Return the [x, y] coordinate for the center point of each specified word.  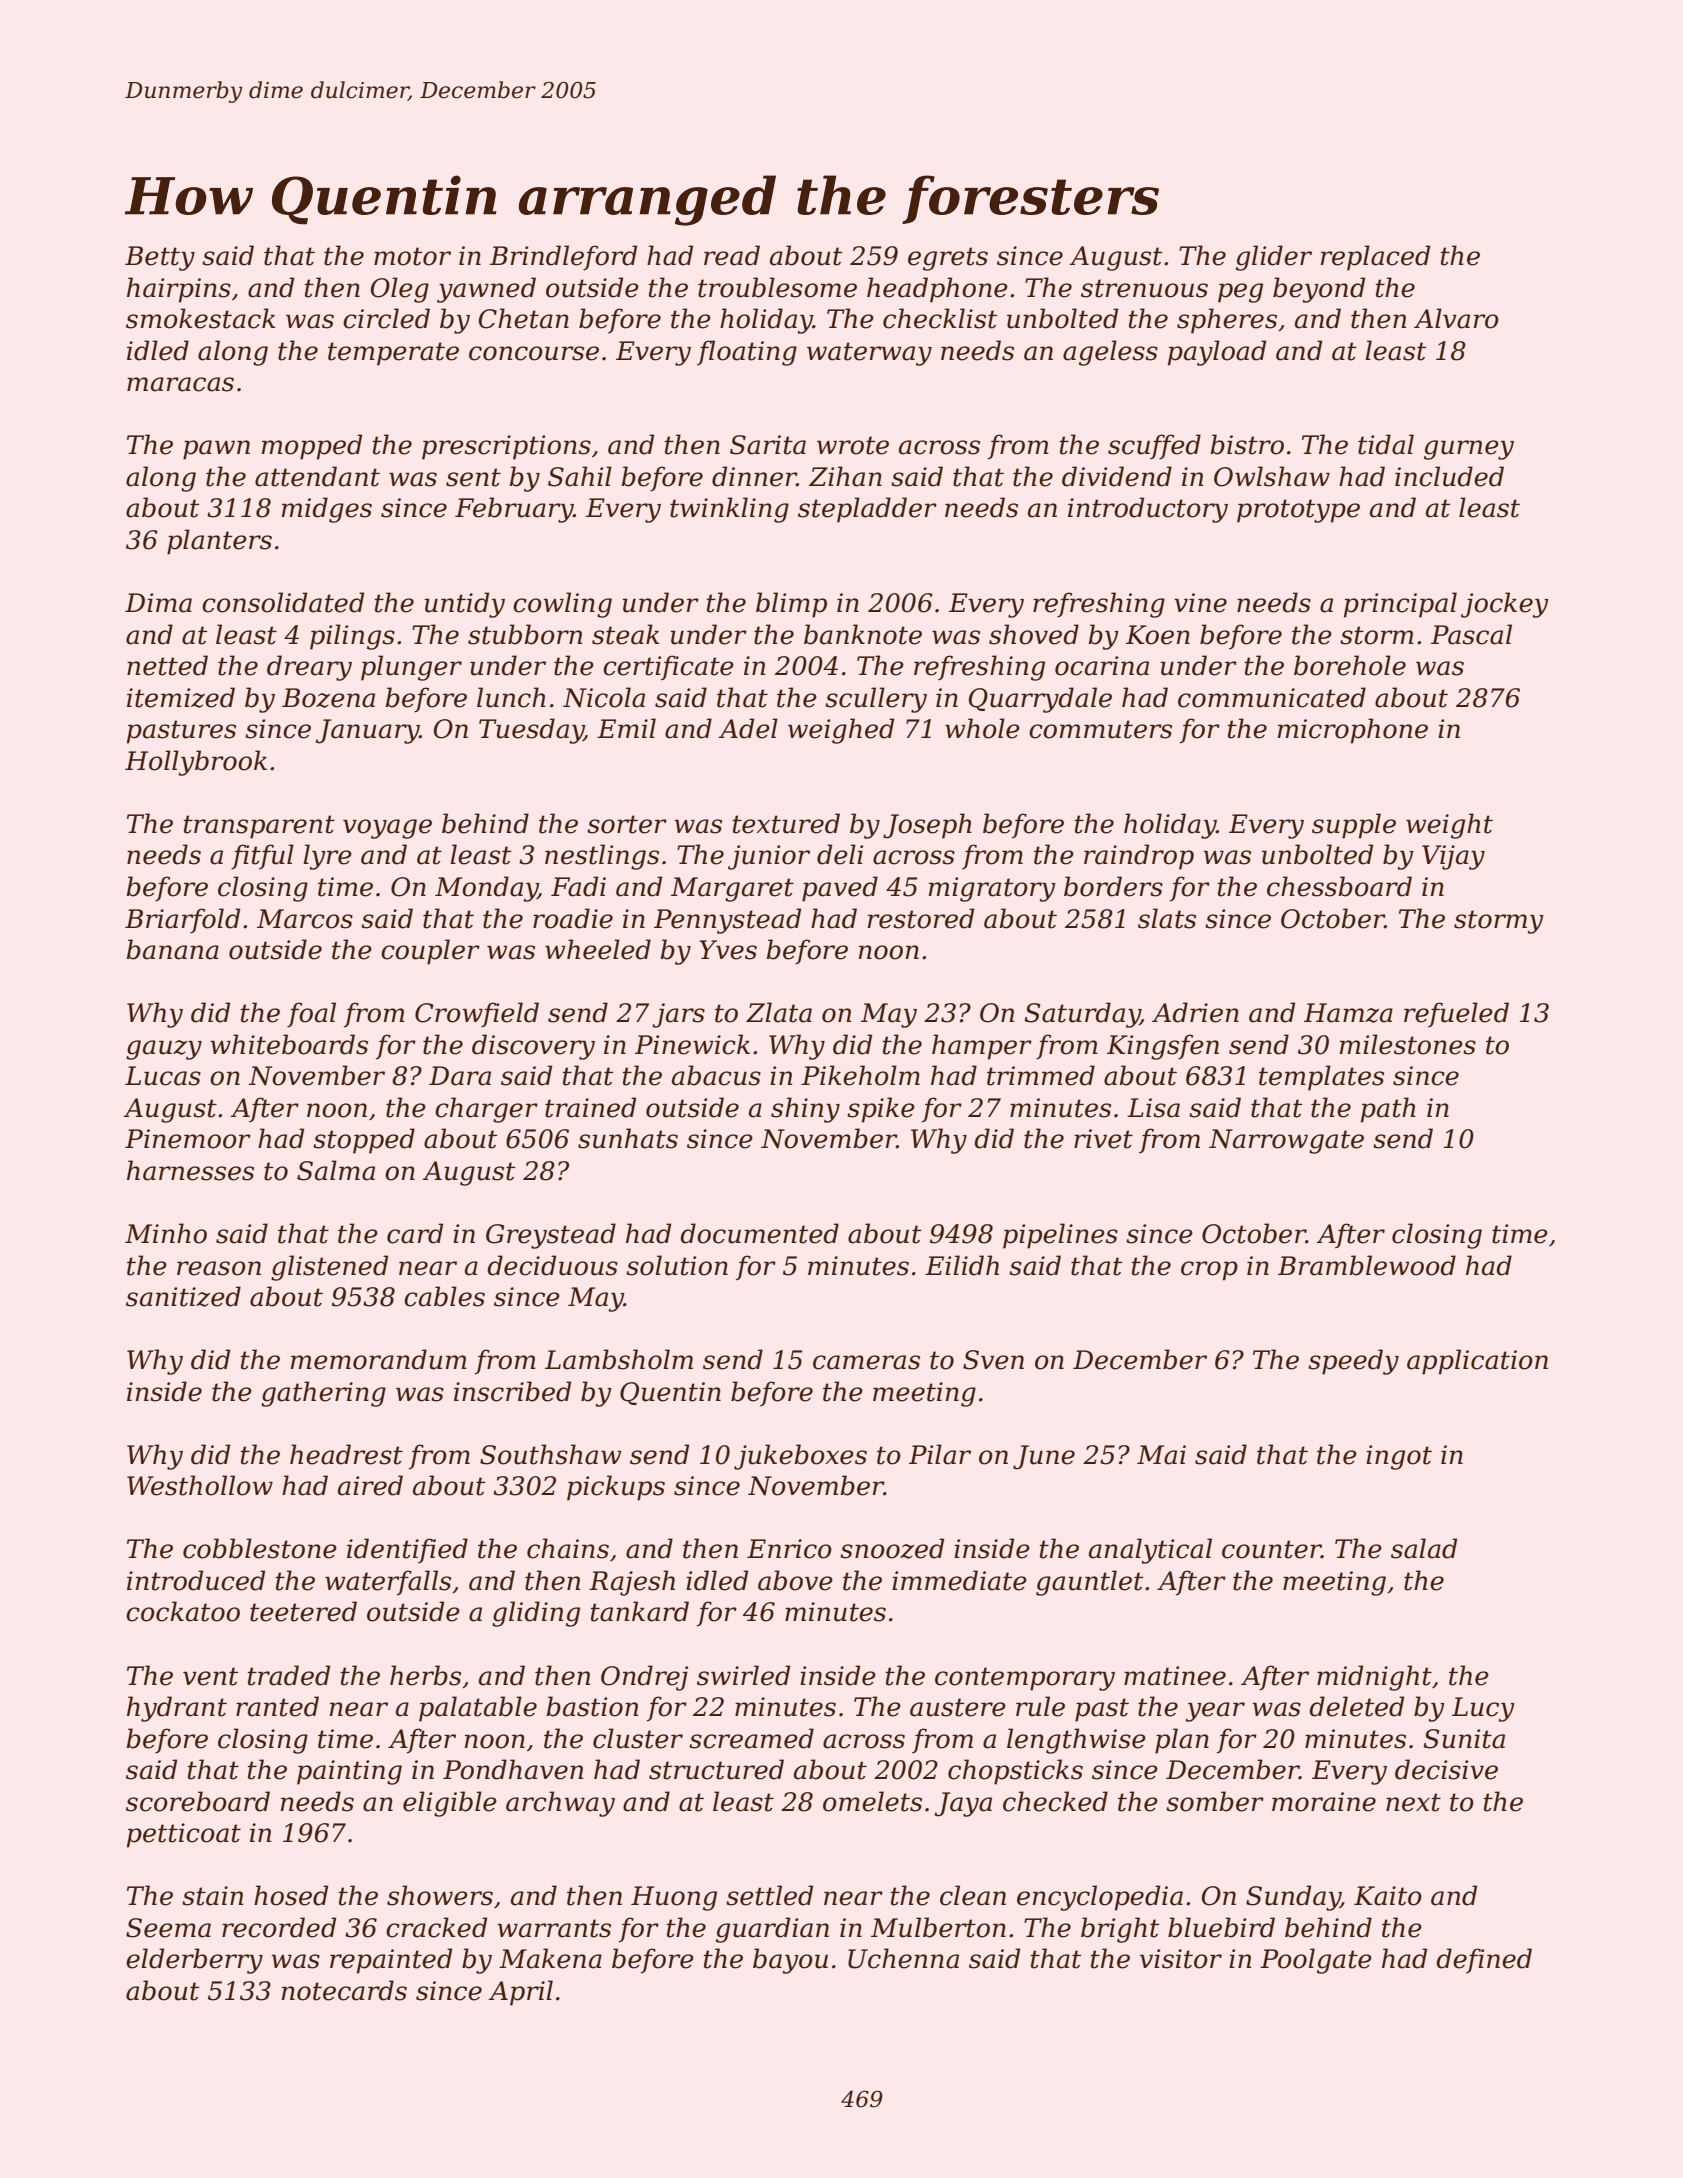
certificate [668, 668]
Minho [166, 1233]
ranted [277, 1706]
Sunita [1464, 1739]
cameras [866, 1362]
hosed [291, 1895]
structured [716, 1769]
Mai [1161, 1455]
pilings [352, 637]
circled [386, 318]
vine [1200, 603]
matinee [1175, 1676]
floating [747, 353]
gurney [1469, 450]
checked [1055, 1801]
